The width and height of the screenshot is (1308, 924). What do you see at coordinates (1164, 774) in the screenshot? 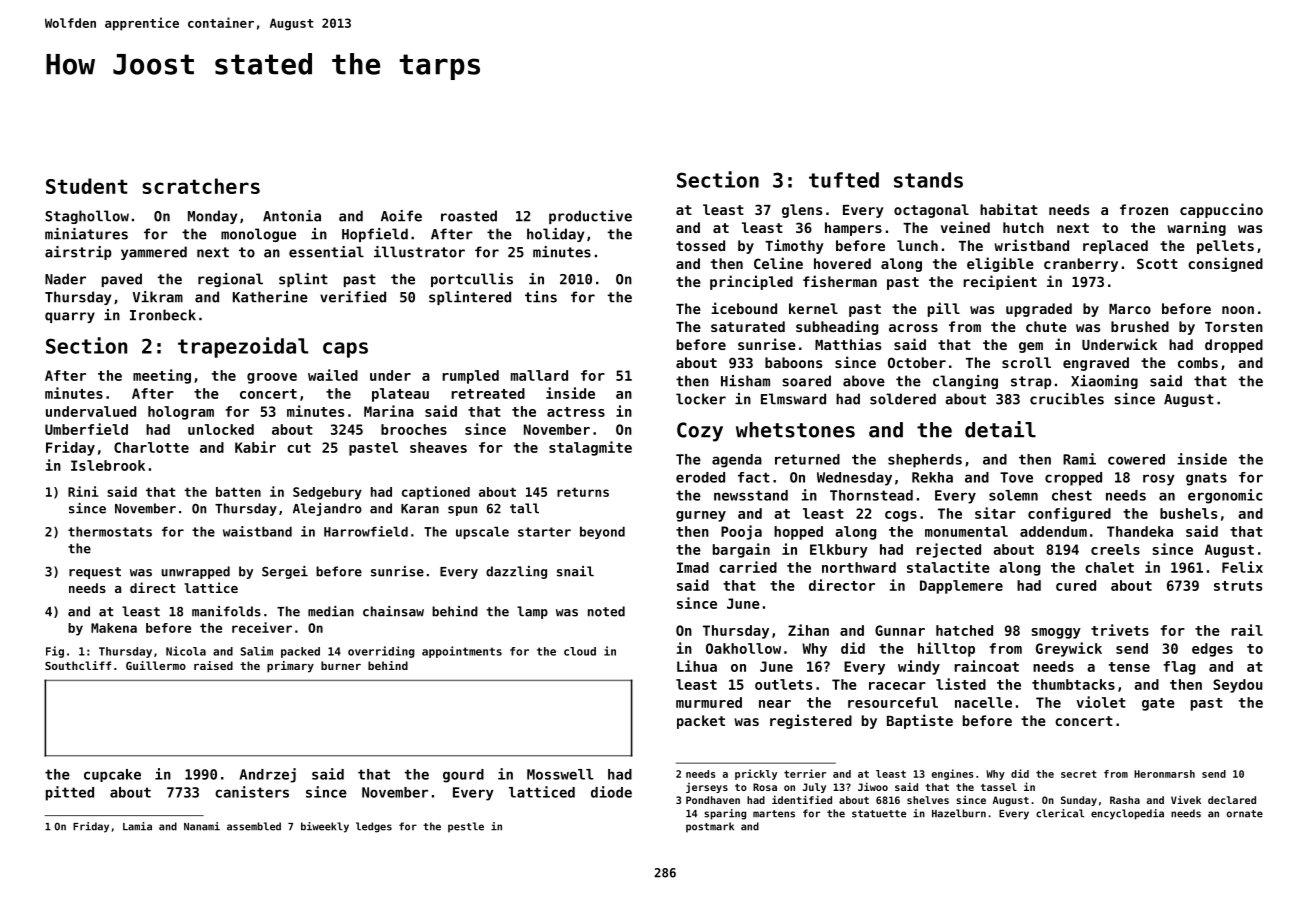
I see `Heronmarsh` at bounding box center [1164, 774].
